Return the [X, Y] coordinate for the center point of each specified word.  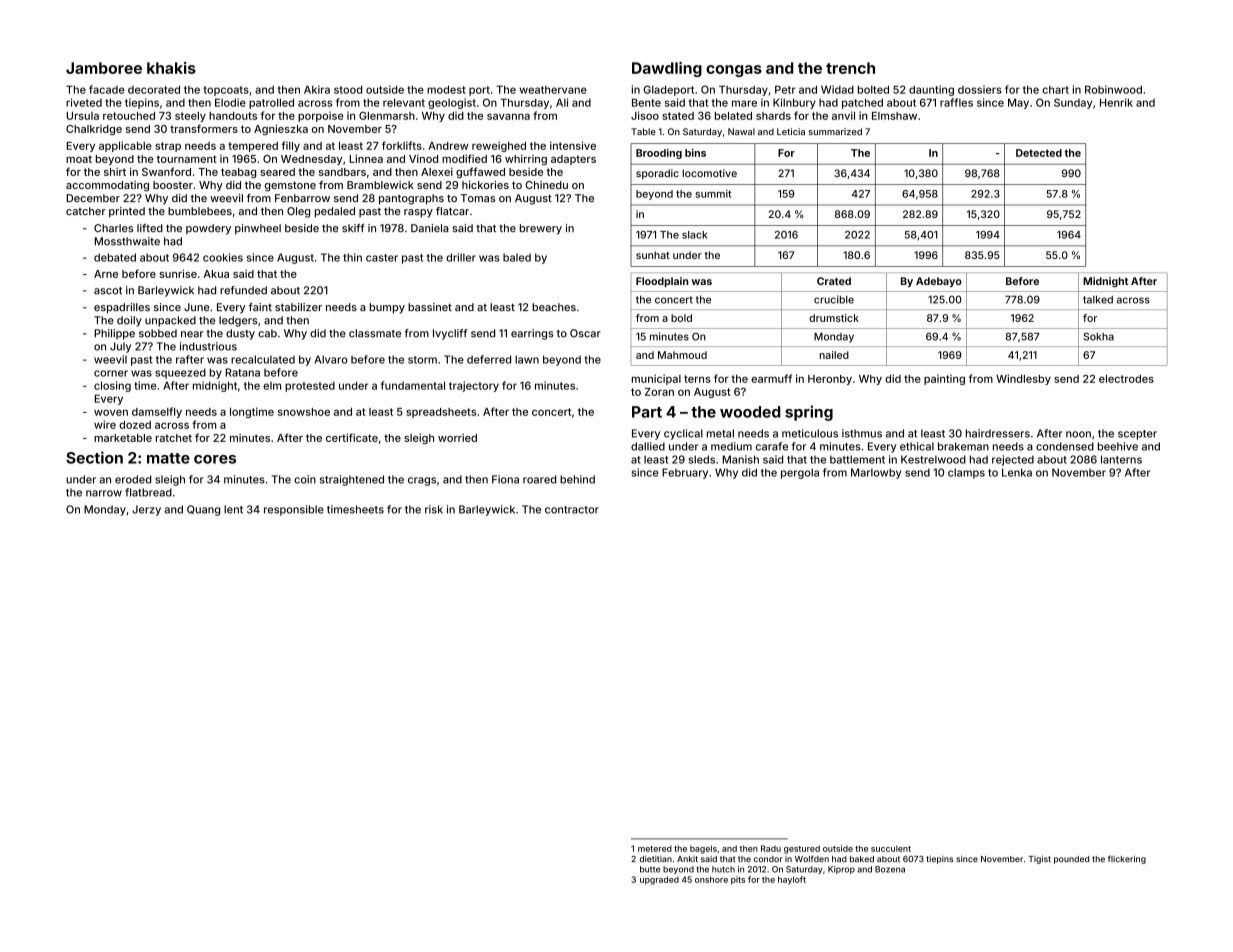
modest [446, 89]
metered [655, 848]
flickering [1127, 859]
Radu [771, 848]
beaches [554, 307]
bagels [703, 849]
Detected [1039, 153]
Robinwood [1113, 89]
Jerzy [146, 510]
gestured [802, 849]
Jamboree [104, 68]
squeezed [180, 373]
